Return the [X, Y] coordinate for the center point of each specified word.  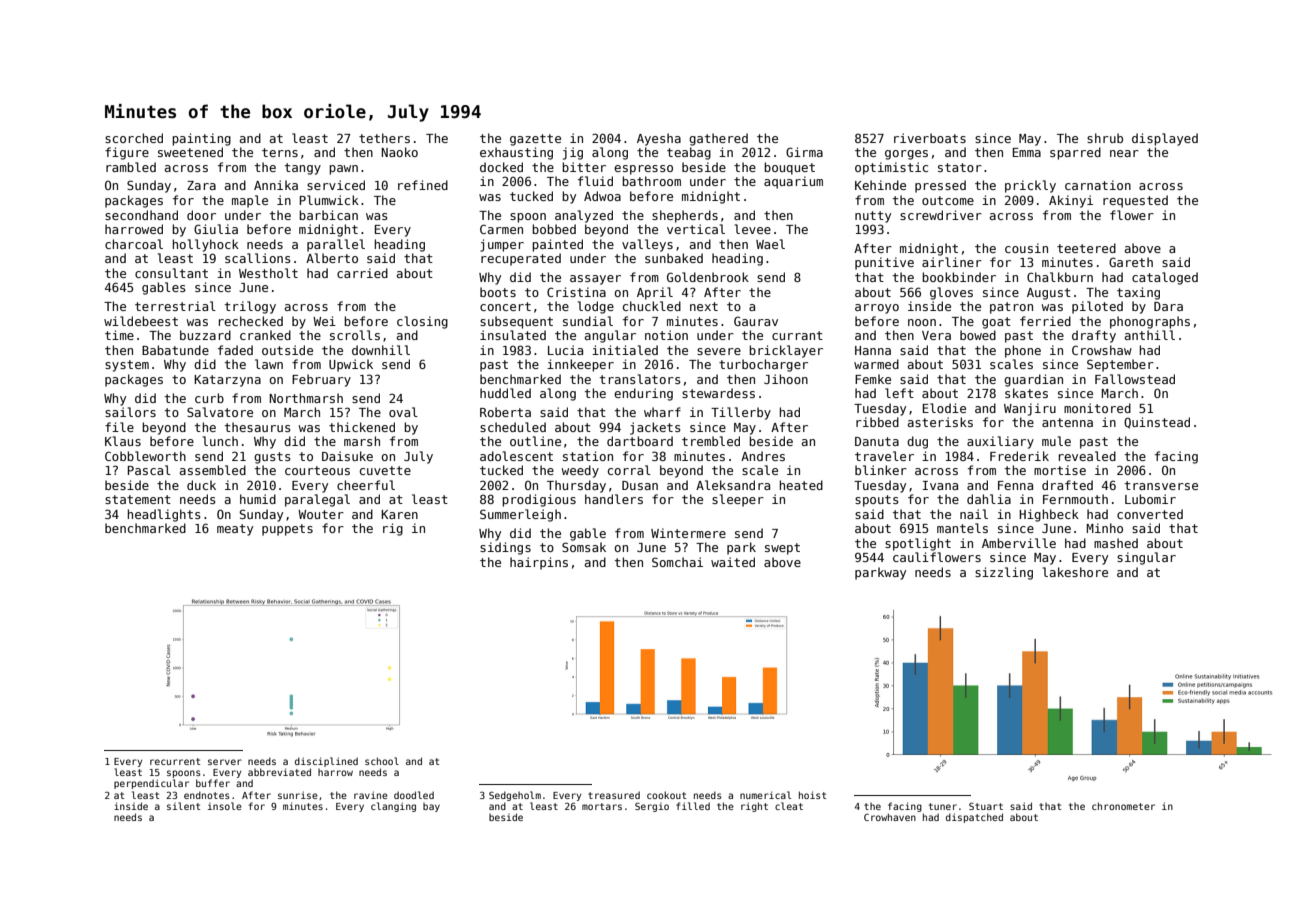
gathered [718, 139]
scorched [134, 138]
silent [183, 806]
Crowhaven [890, 817]
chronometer [1123, 806]
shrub [1105, 138]
